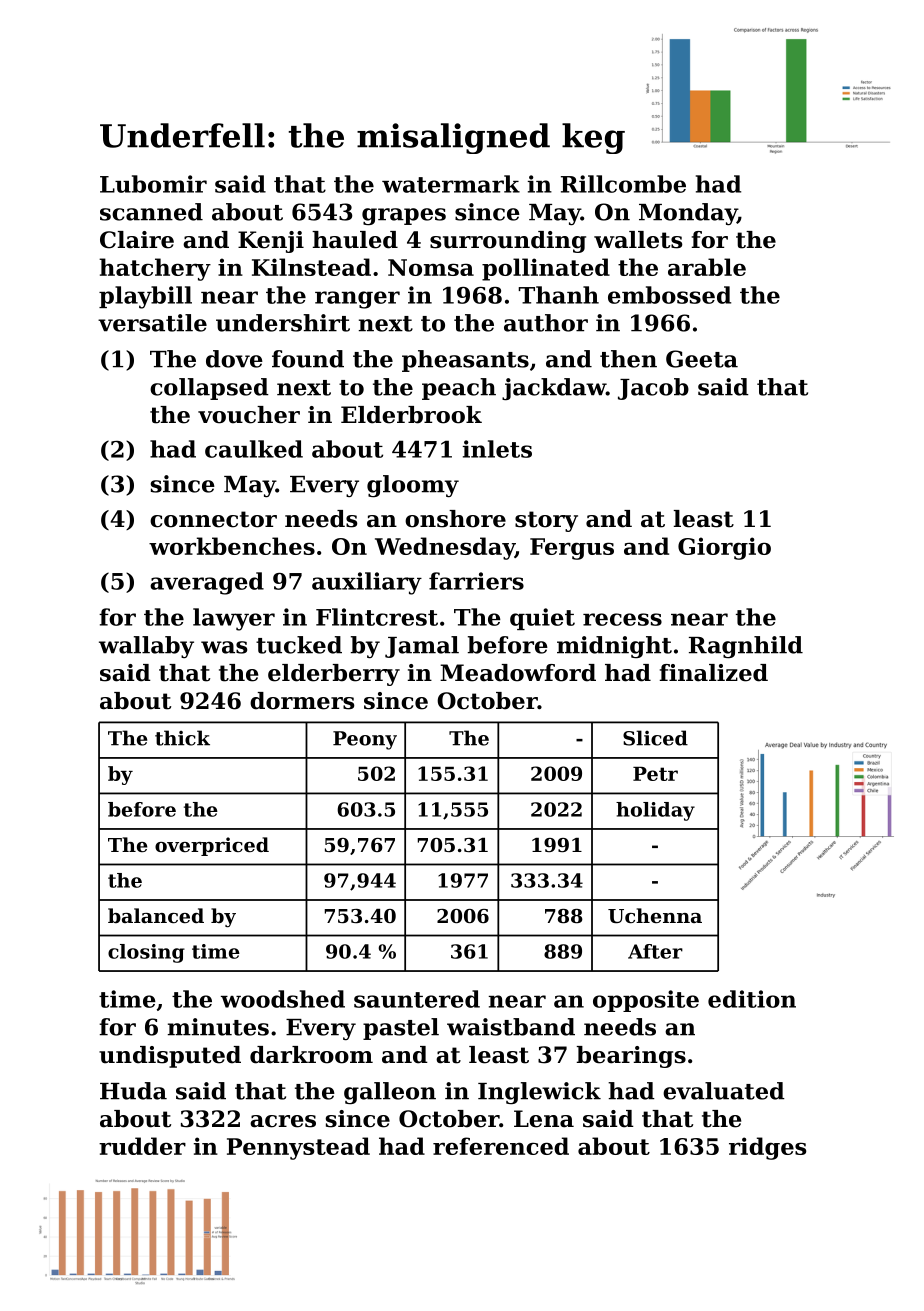  Describe the element at coordinates (153, 184) in the screenshot. I see `Lubomir` at that location.
